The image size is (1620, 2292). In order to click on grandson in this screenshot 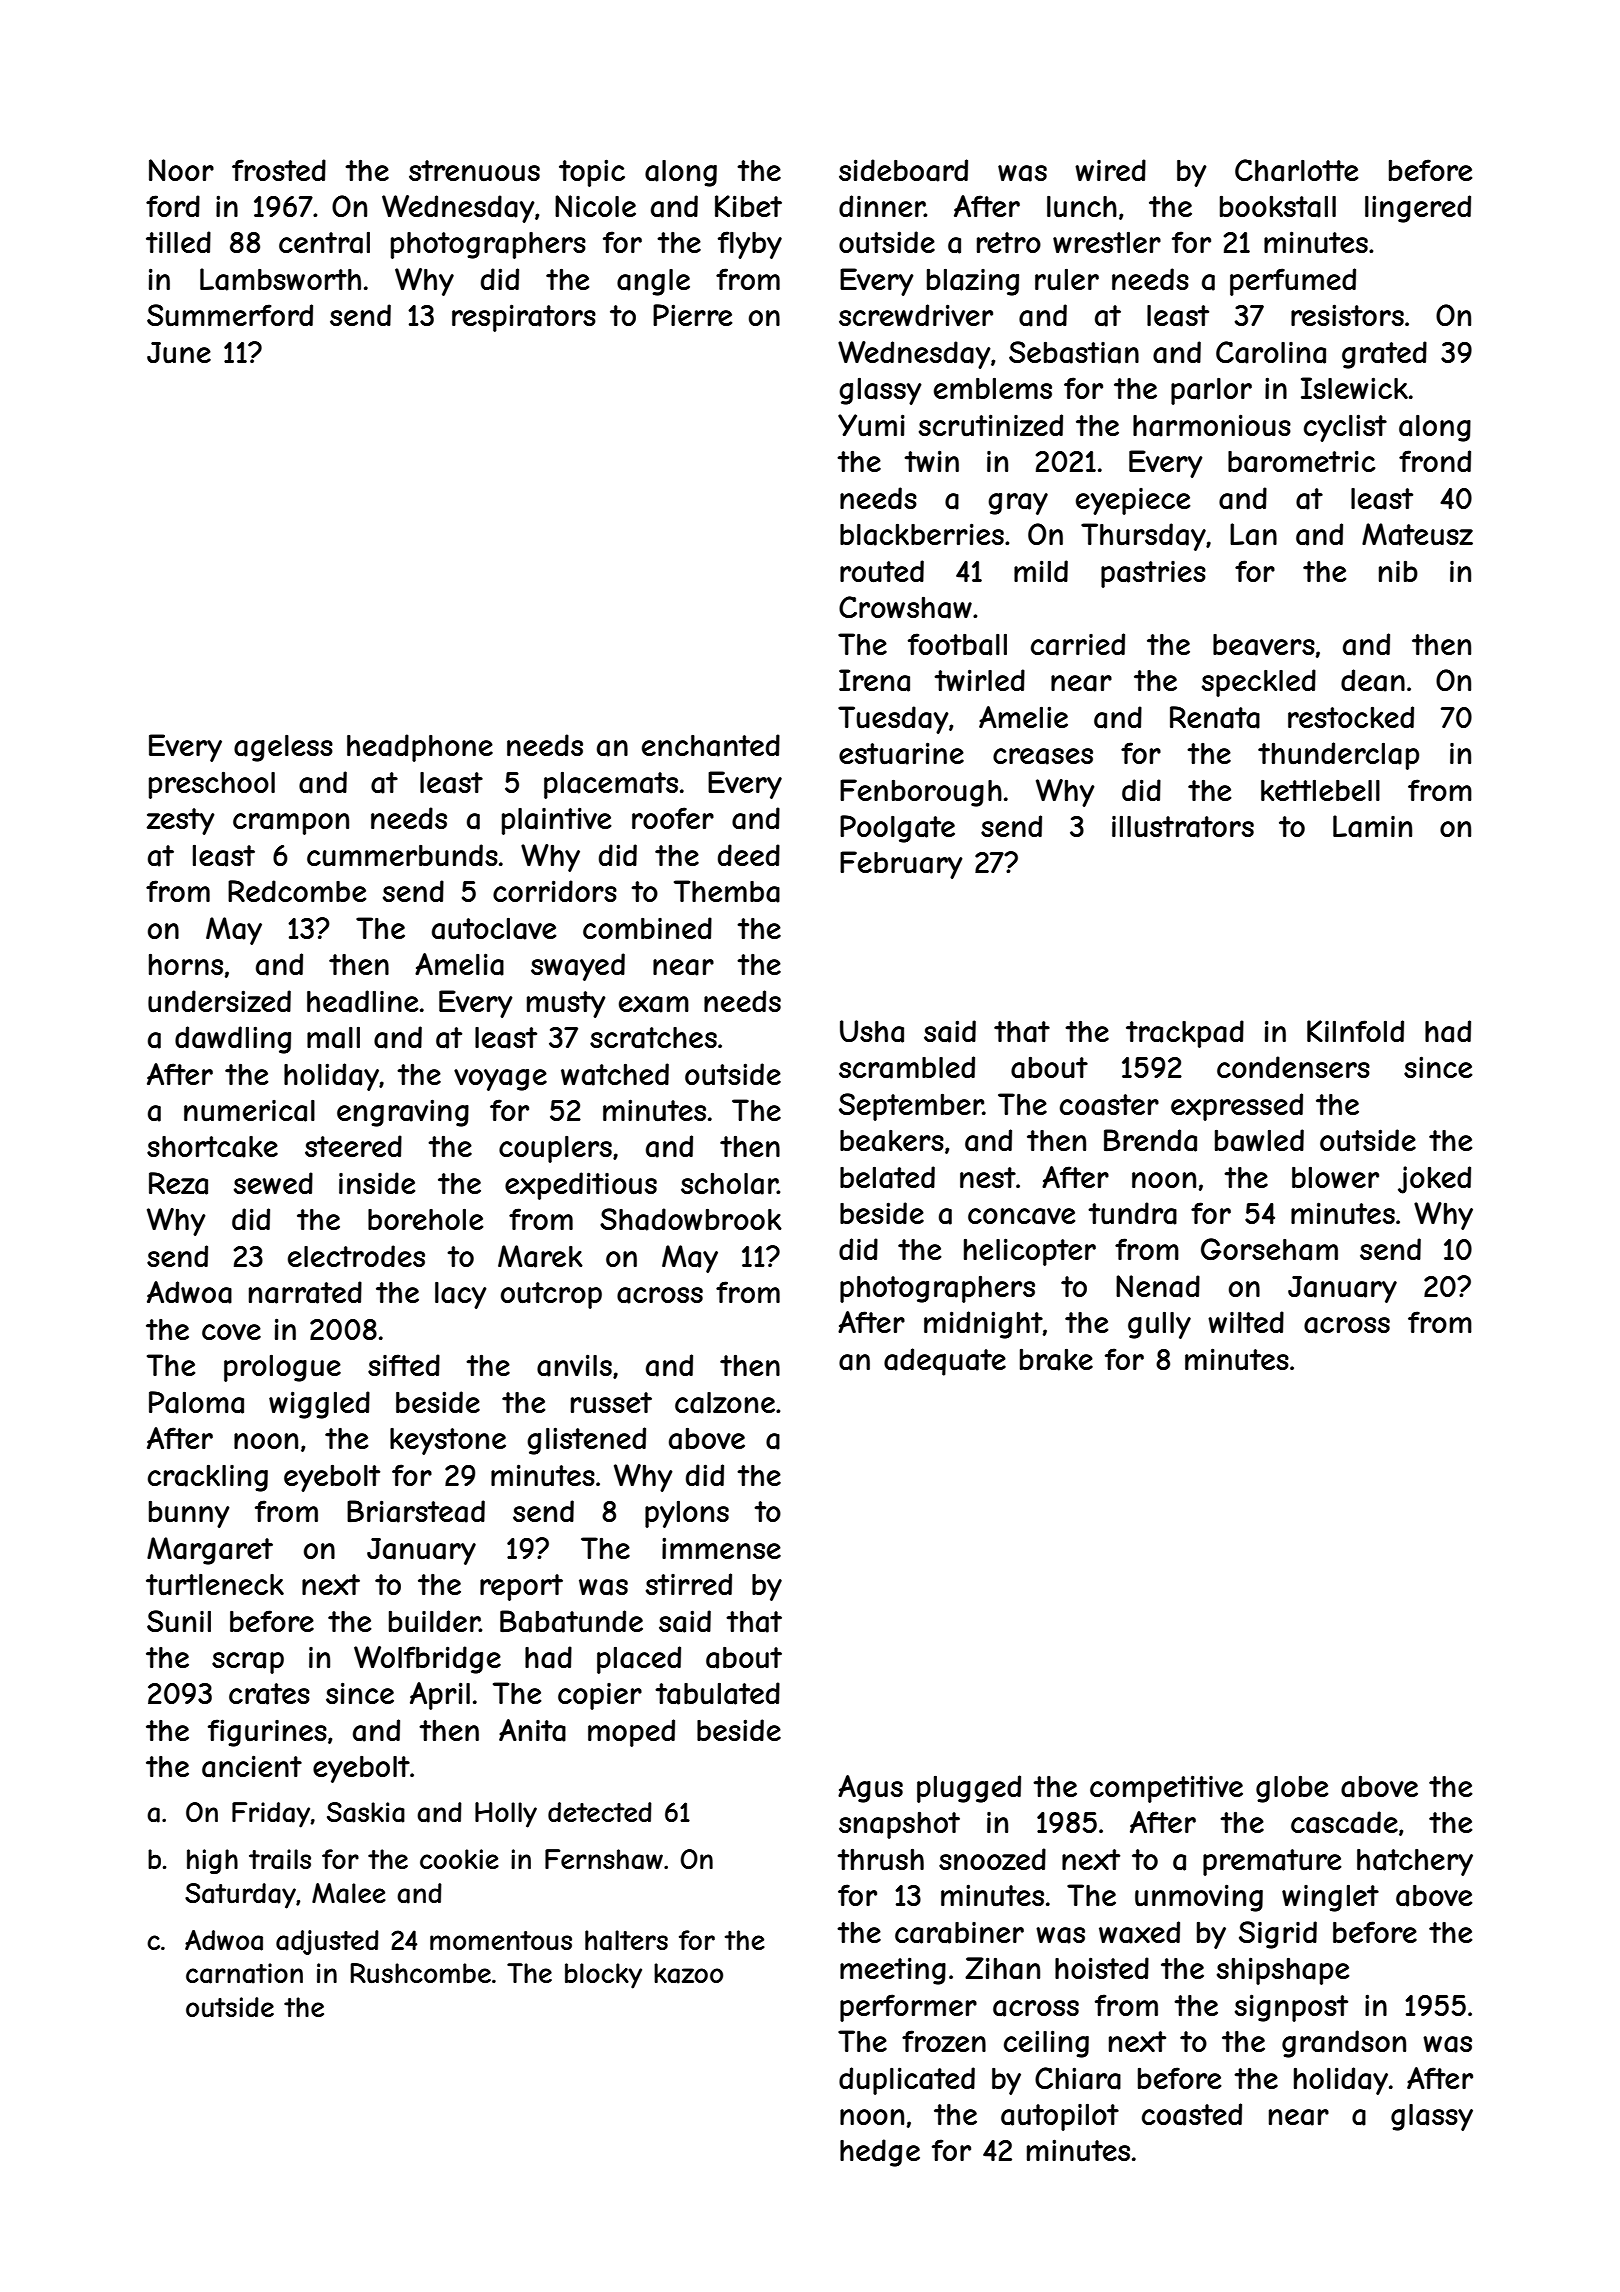, I will do `click(1344, 2044)`.
